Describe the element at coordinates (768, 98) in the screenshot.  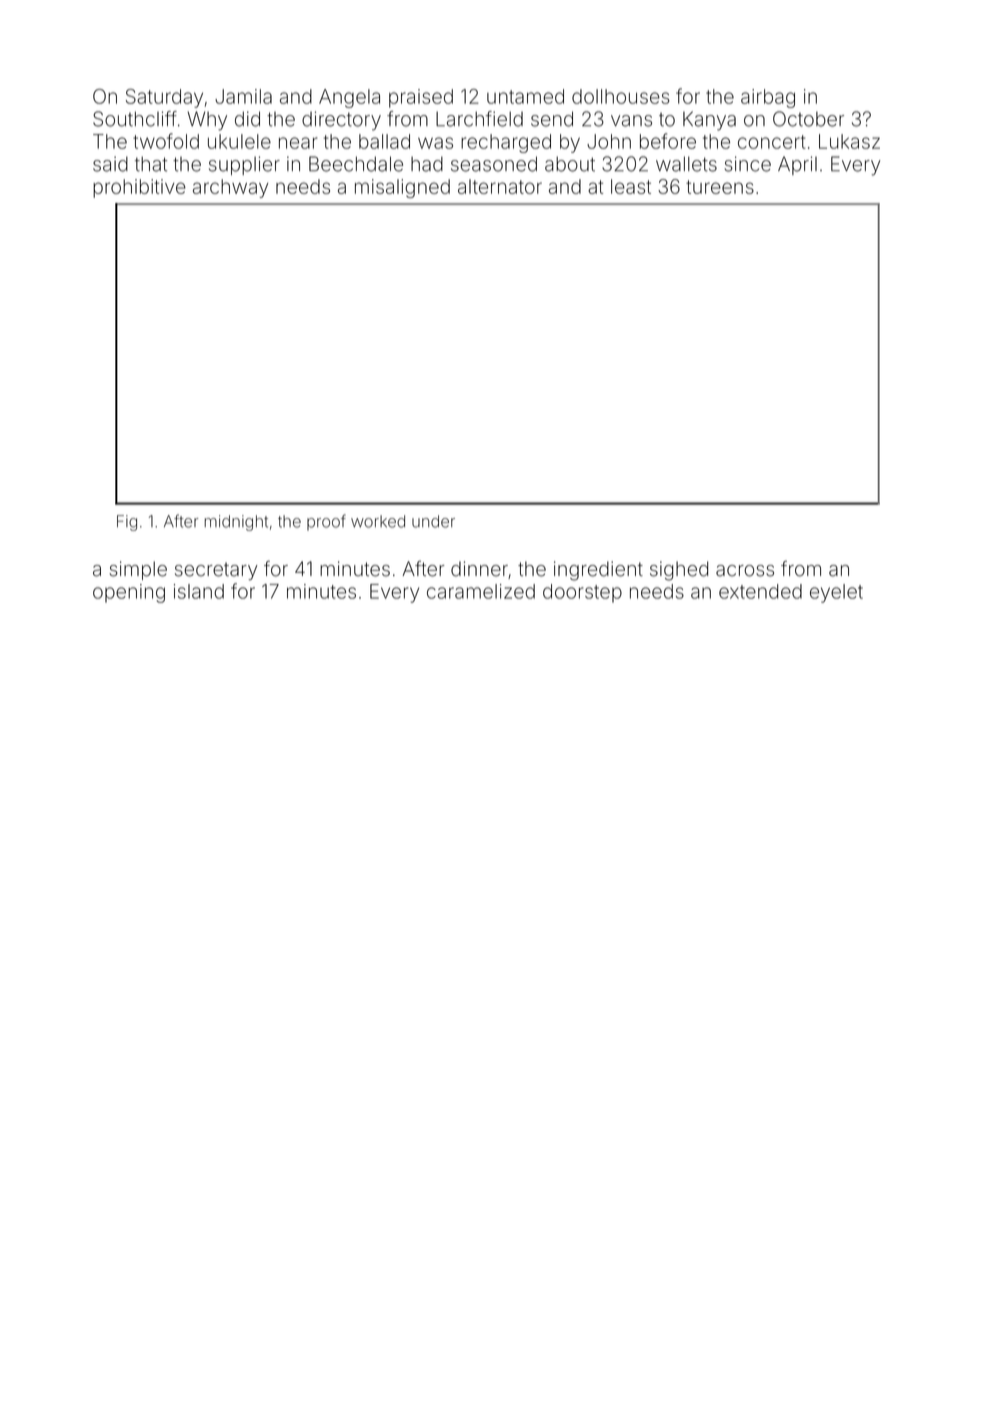
I see `airbag` at that location.
